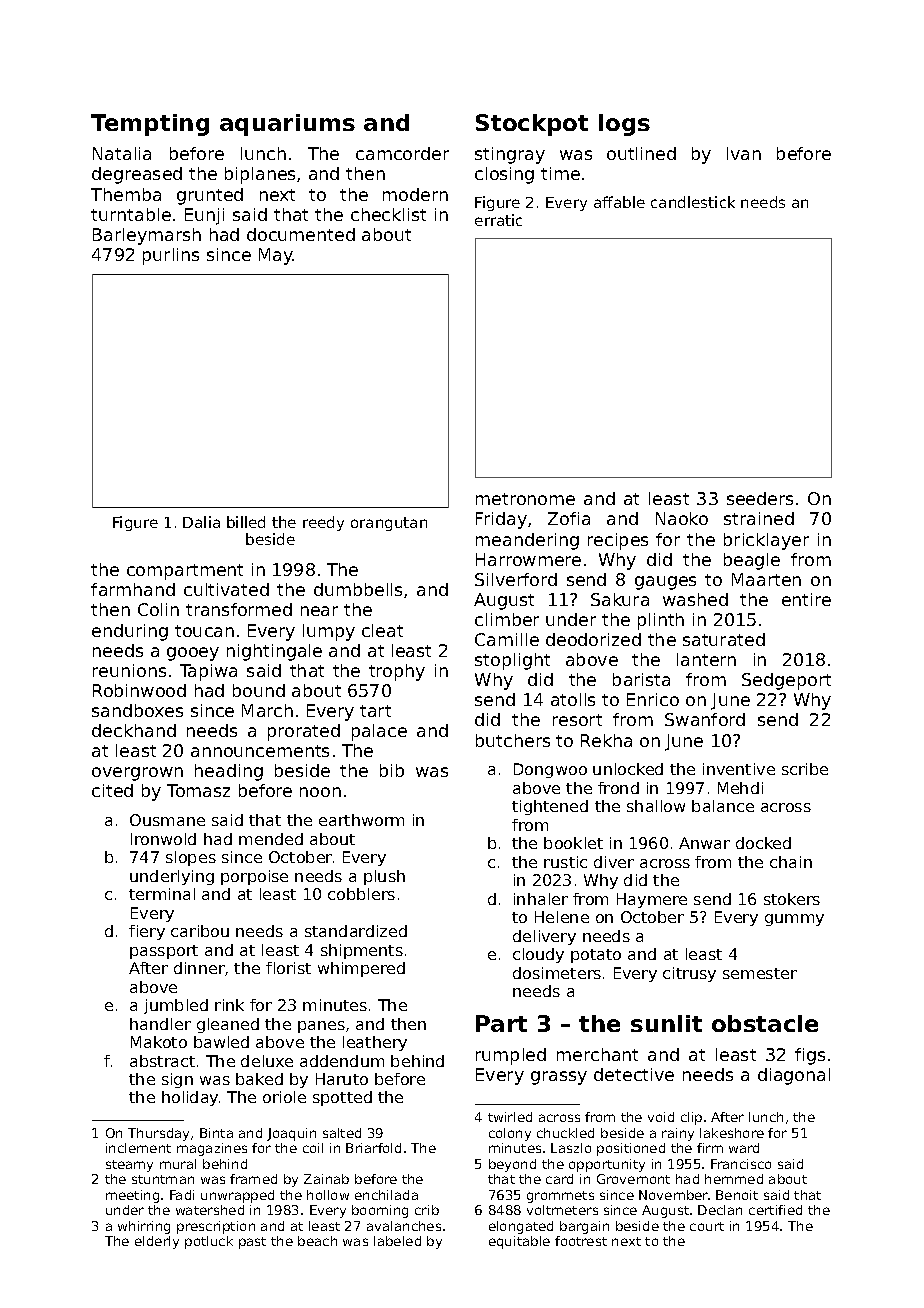  What do you see at coordinates (138, 1148) in the screenshot?
I see `inclement` at bounding box center [138, 1148].
